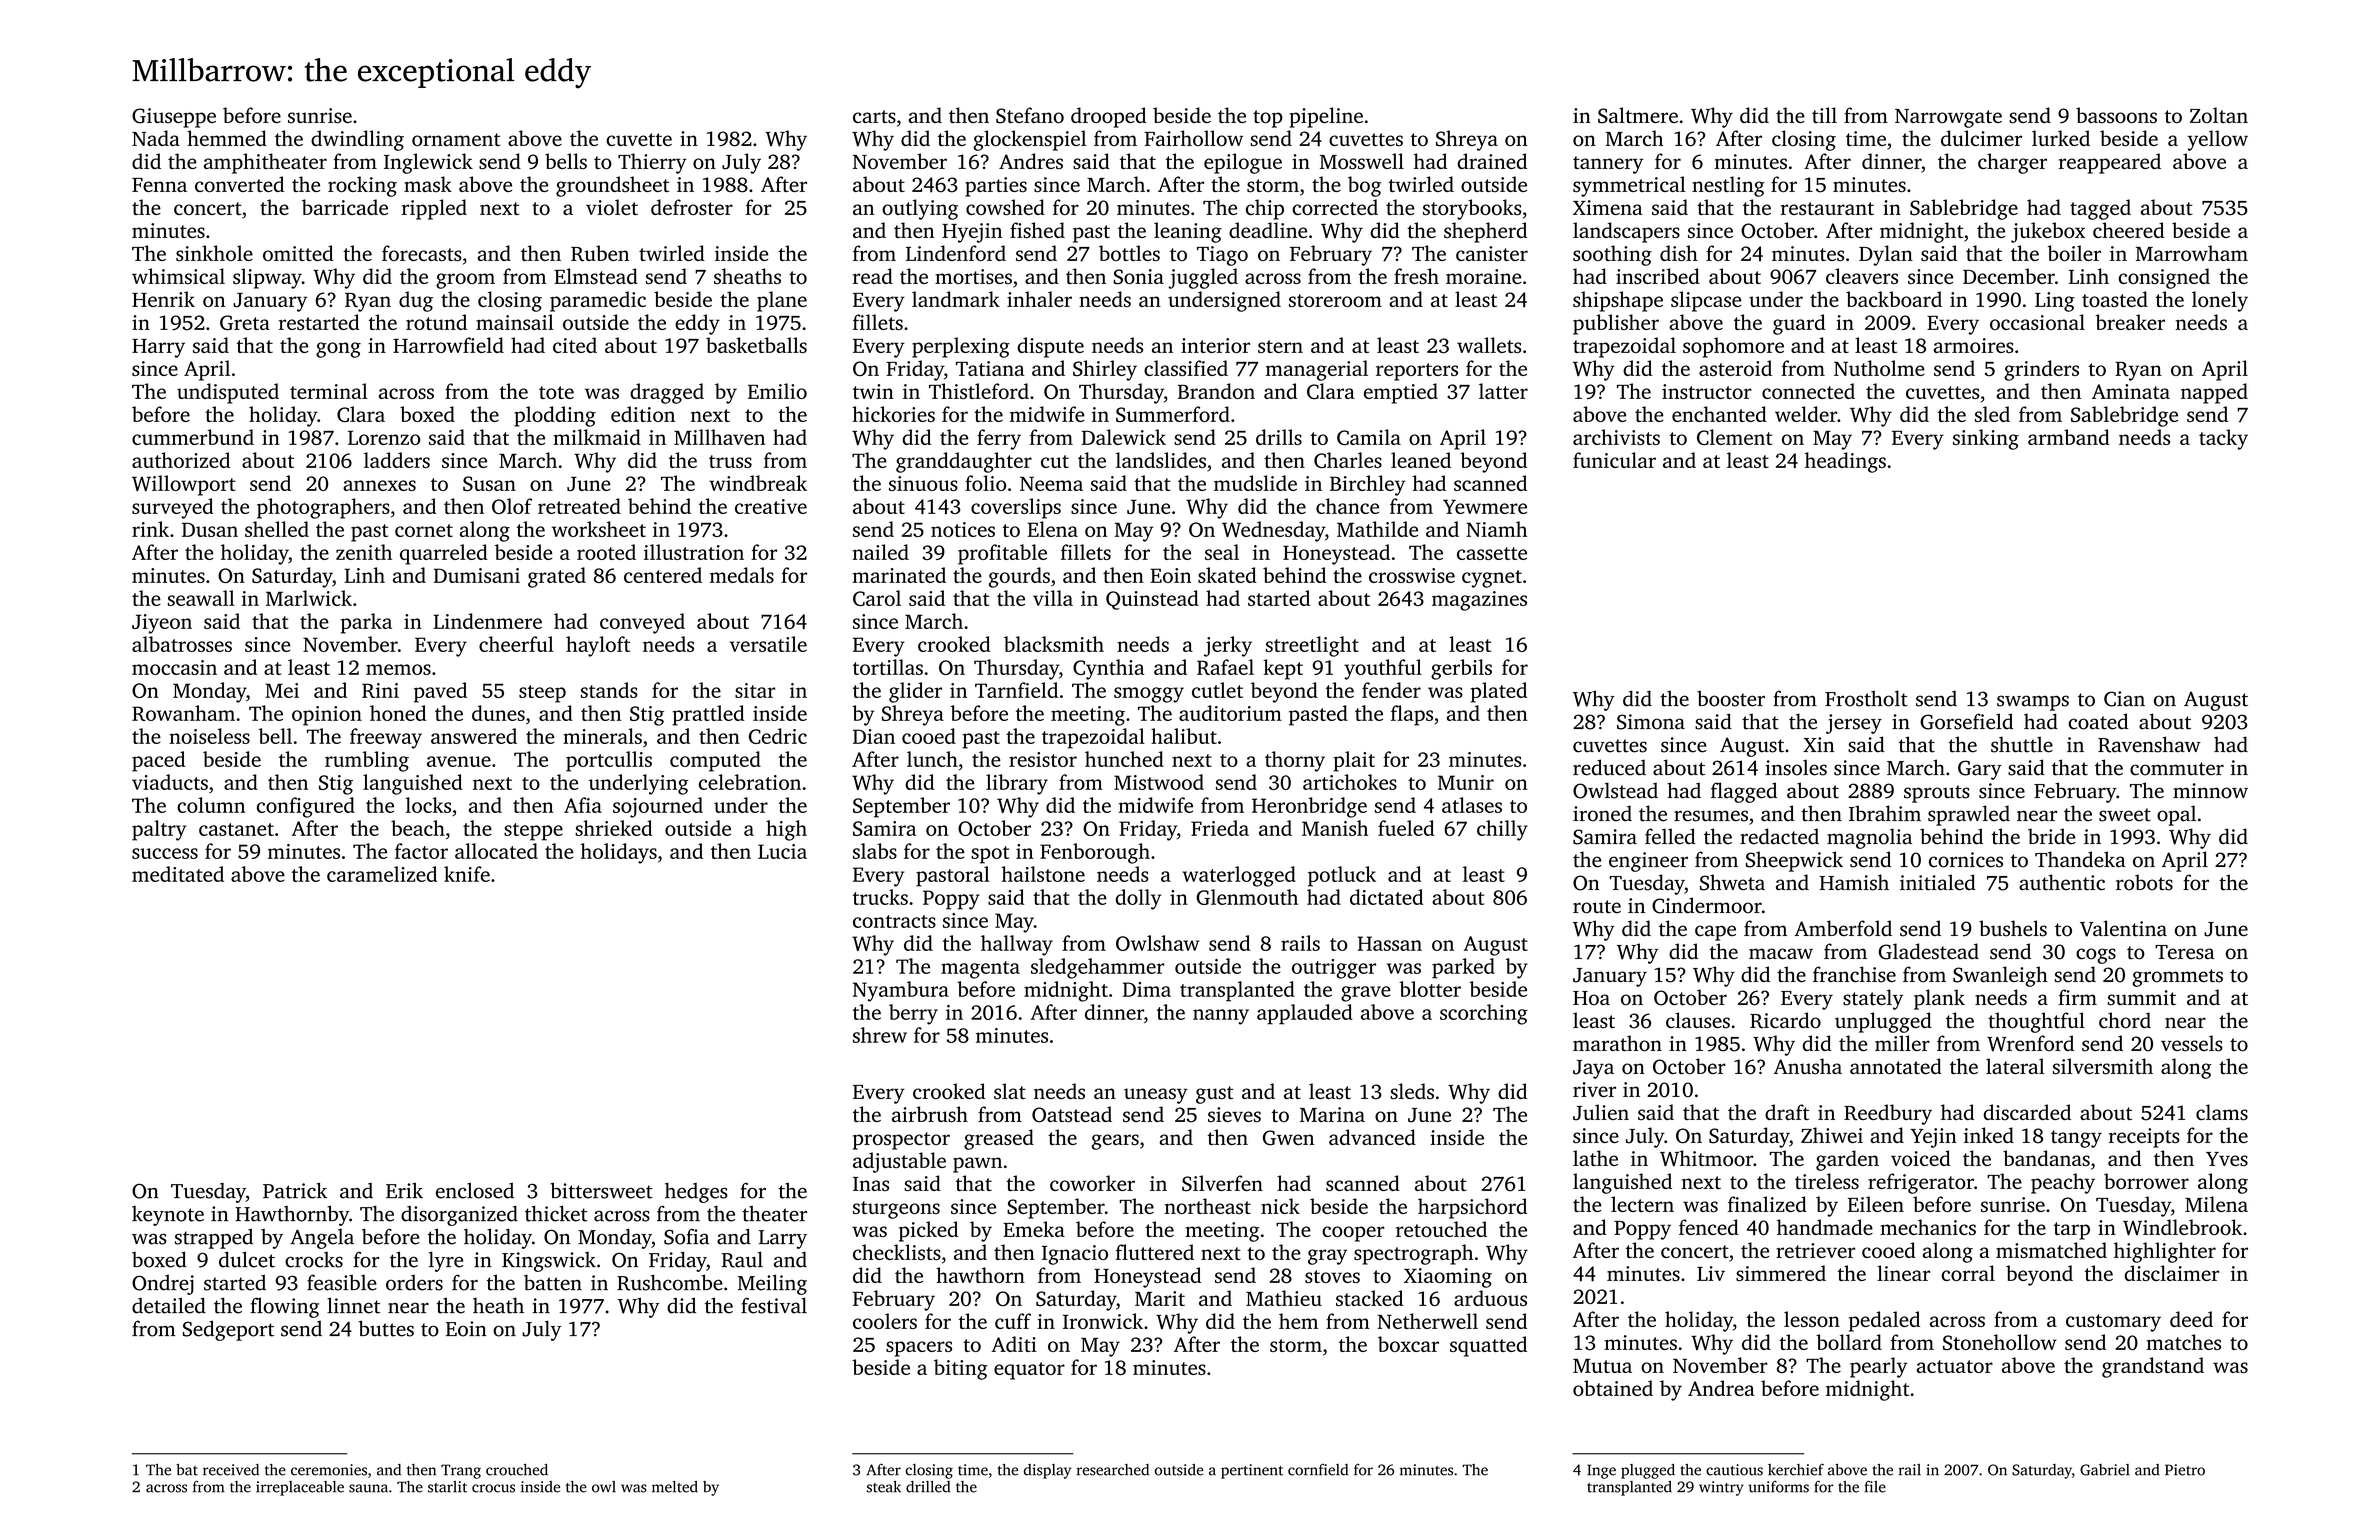  I want to click on lunch, so click(932, 759).
